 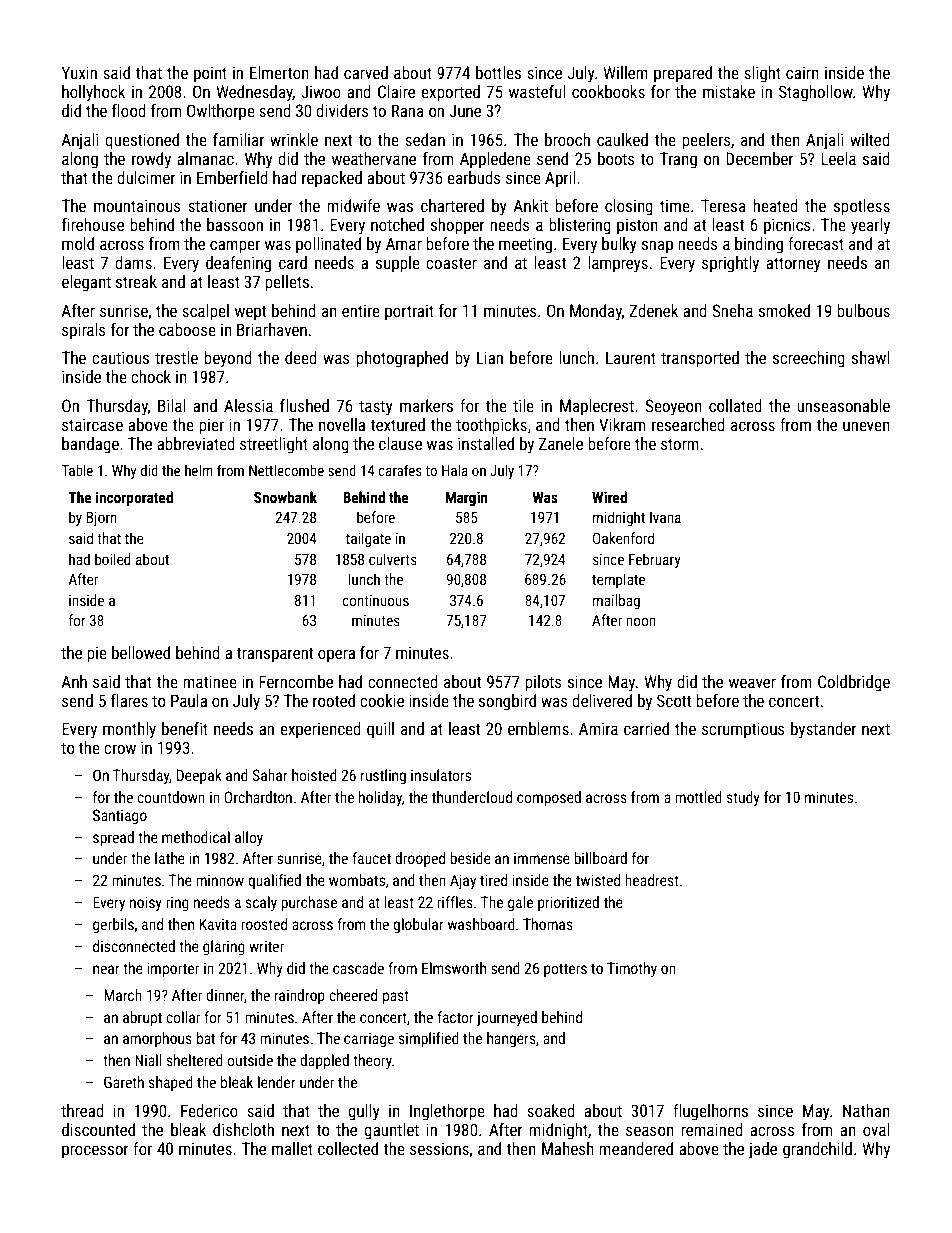 I want to click on mountainous, so click(x=137, y=205).
